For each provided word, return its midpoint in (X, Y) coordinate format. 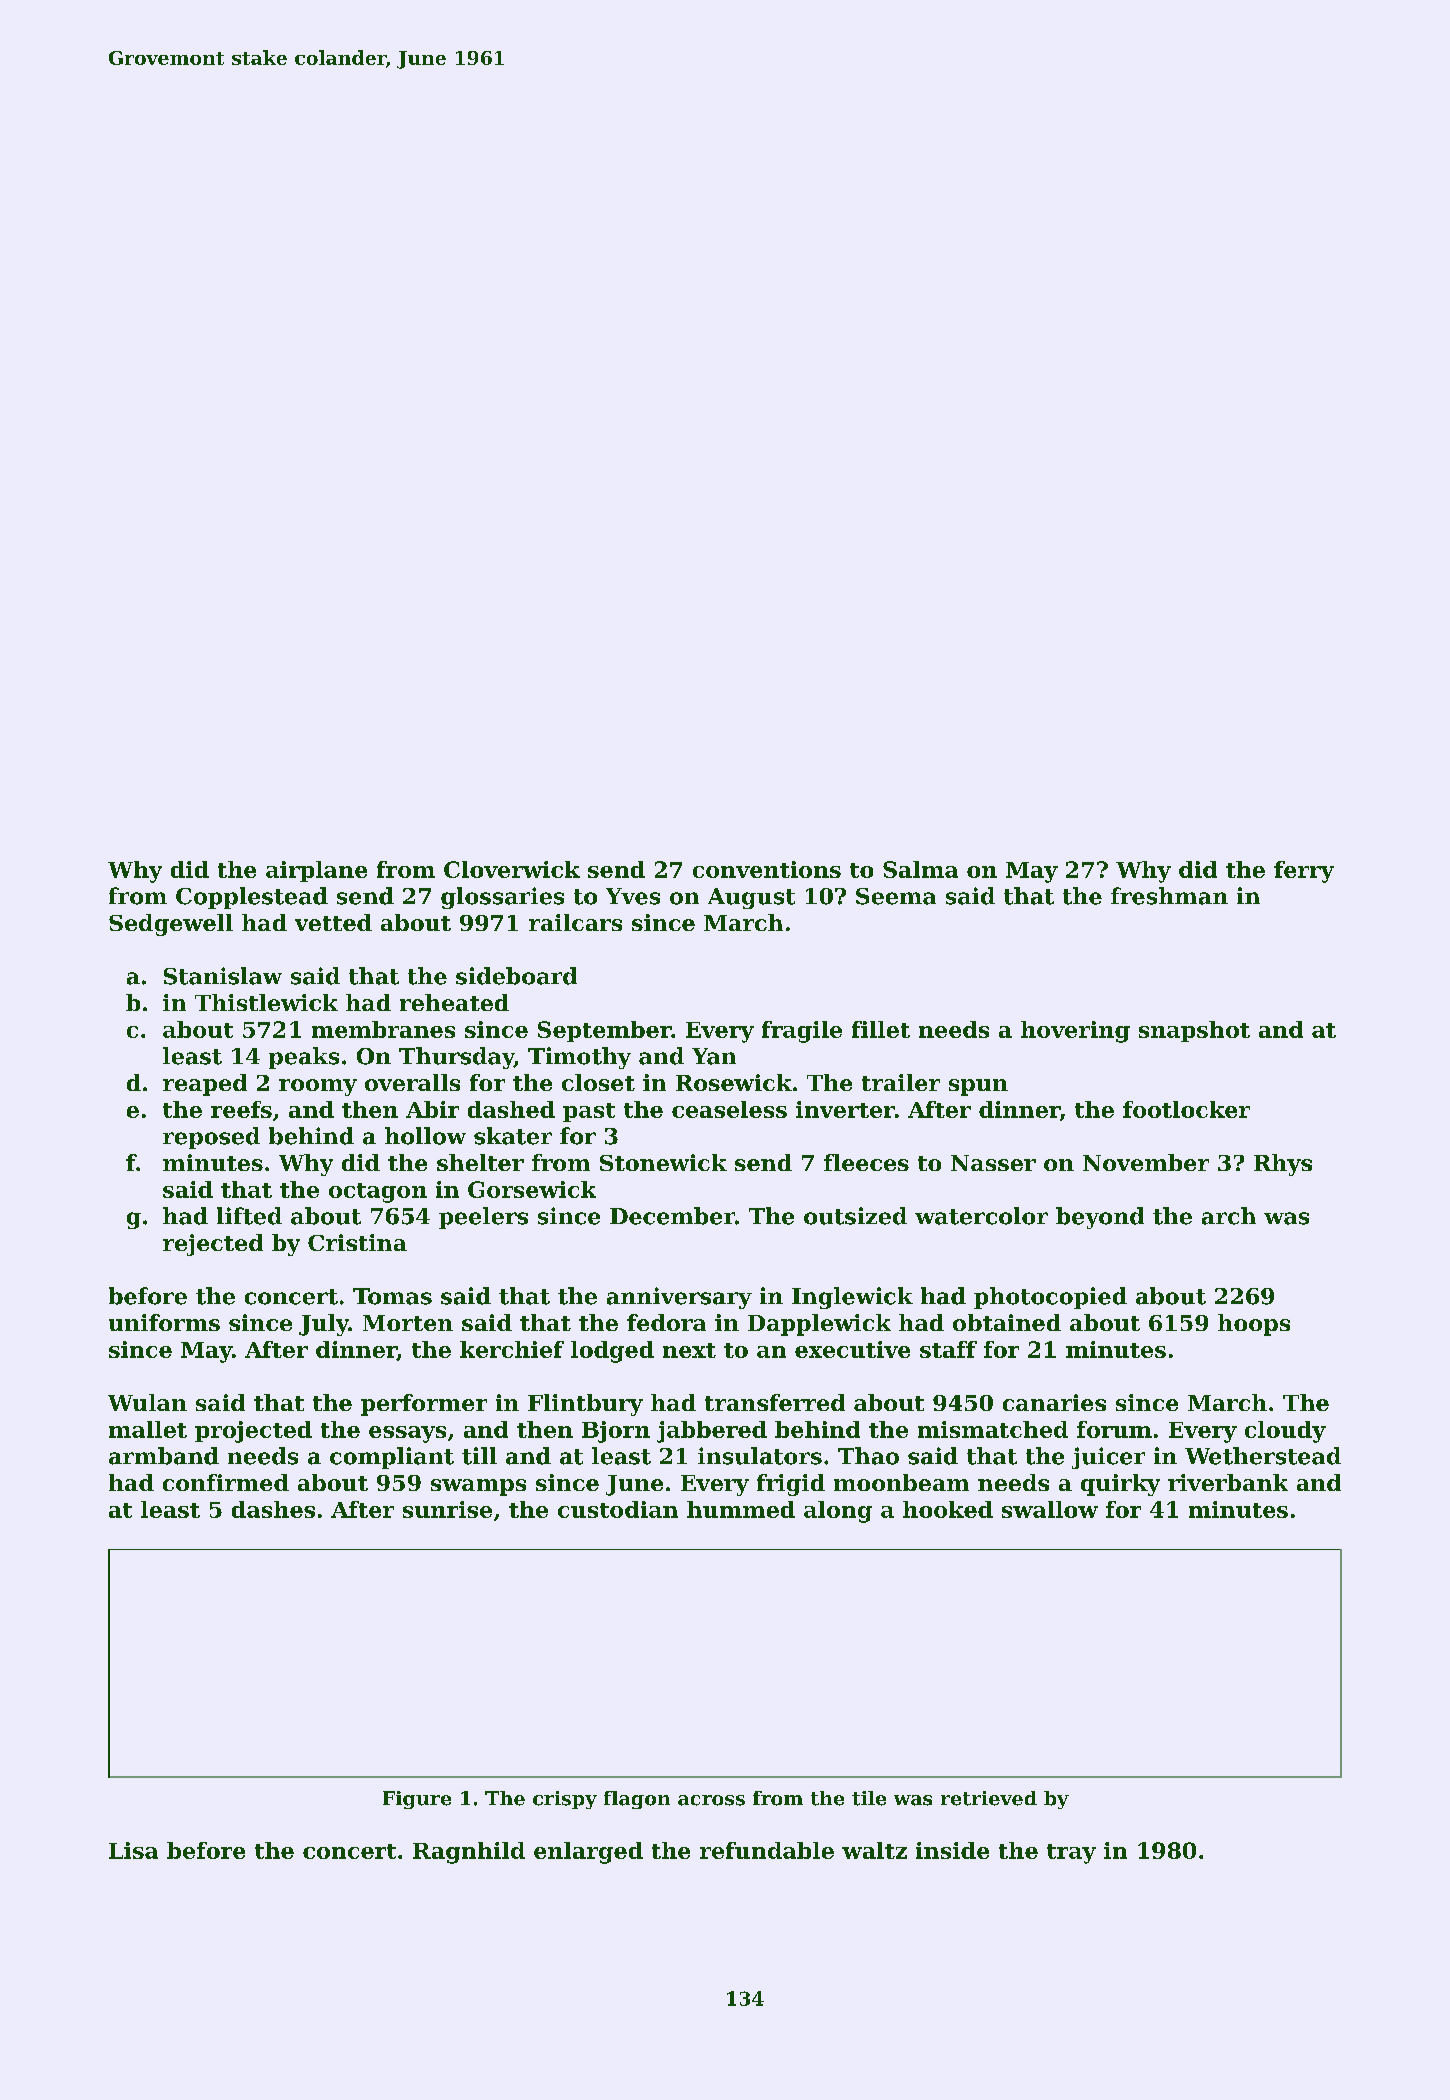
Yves (633, 896)
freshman (1169, 896)
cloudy (1285, 1432)
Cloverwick (512, 869)
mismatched (993, 1429)
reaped (205, 1085)
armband (164, 1456)
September (604, 1031)
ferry (1304, 872)
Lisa (133, 1850)
